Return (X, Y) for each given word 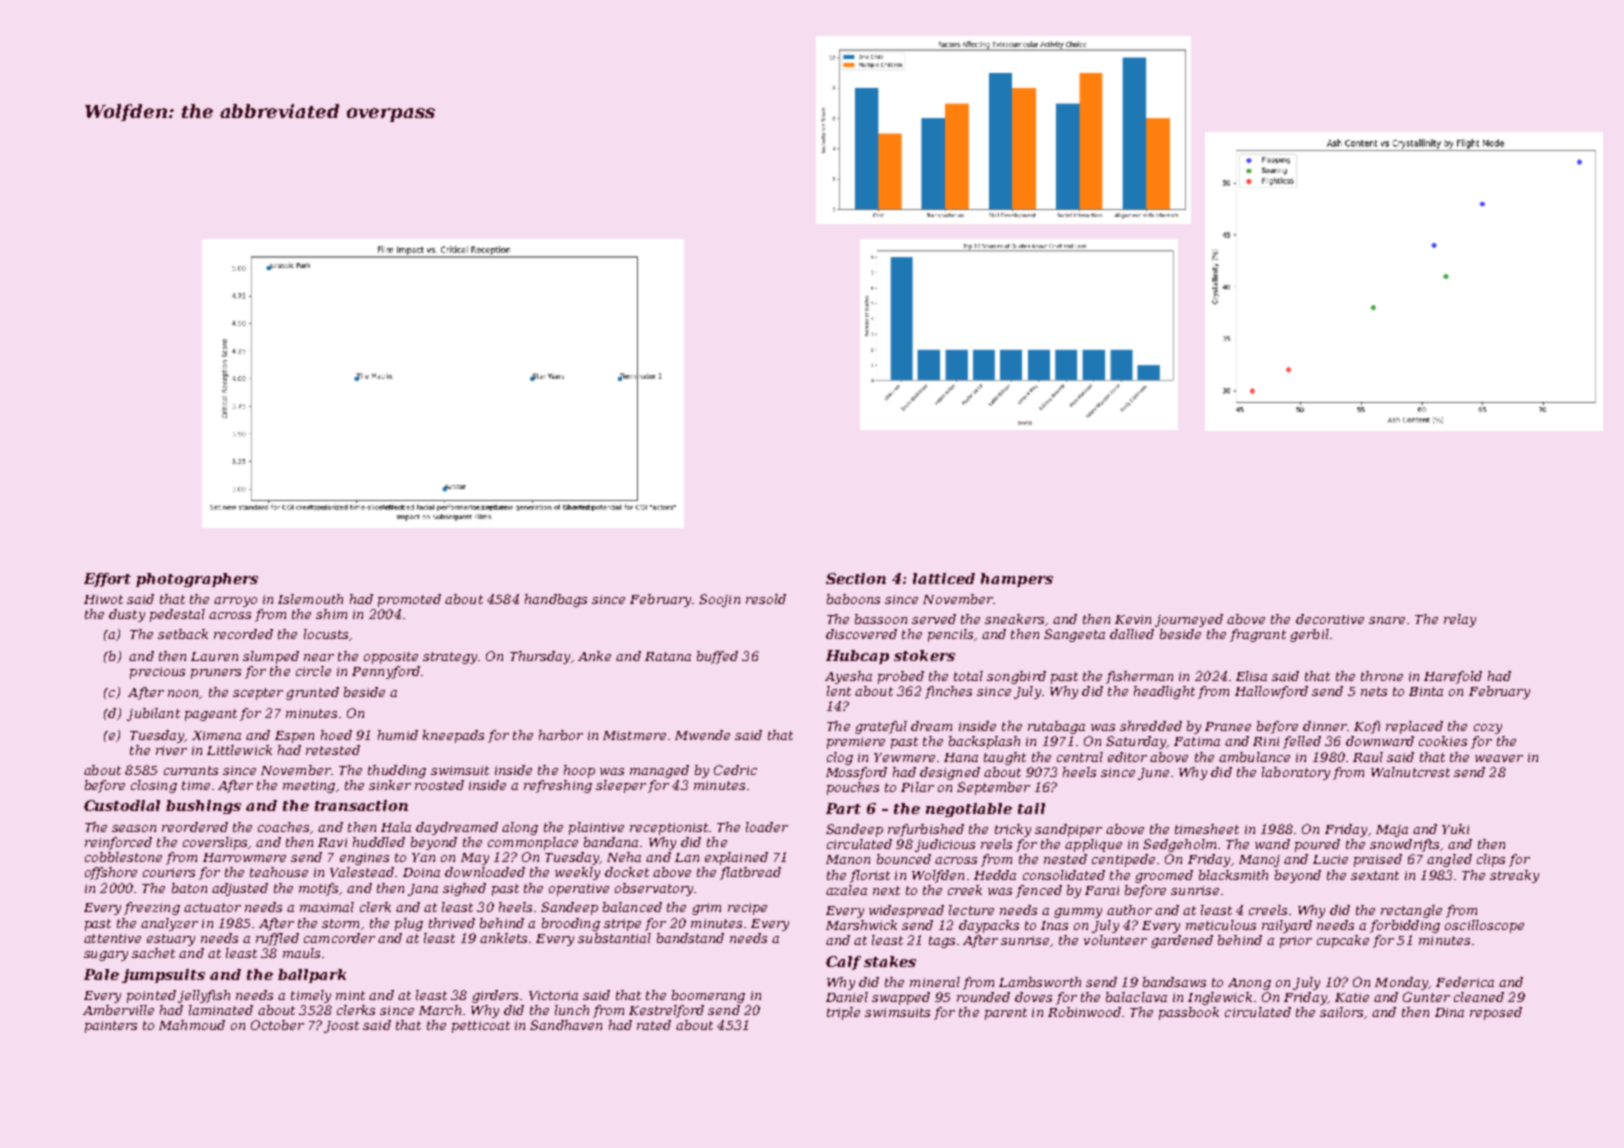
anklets (503, 938)
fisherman (1139, 677)
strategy (450, 658)
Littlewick (239, 750)
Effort (107, 580)
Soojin (719, 600)
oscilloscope (1484, 926)
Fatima (1197, 741)
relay (1460, 620)
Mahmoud (192, 1025)
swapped (901, 998)
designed (950, 773)
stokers (924, 655)
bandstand (690, 938)
